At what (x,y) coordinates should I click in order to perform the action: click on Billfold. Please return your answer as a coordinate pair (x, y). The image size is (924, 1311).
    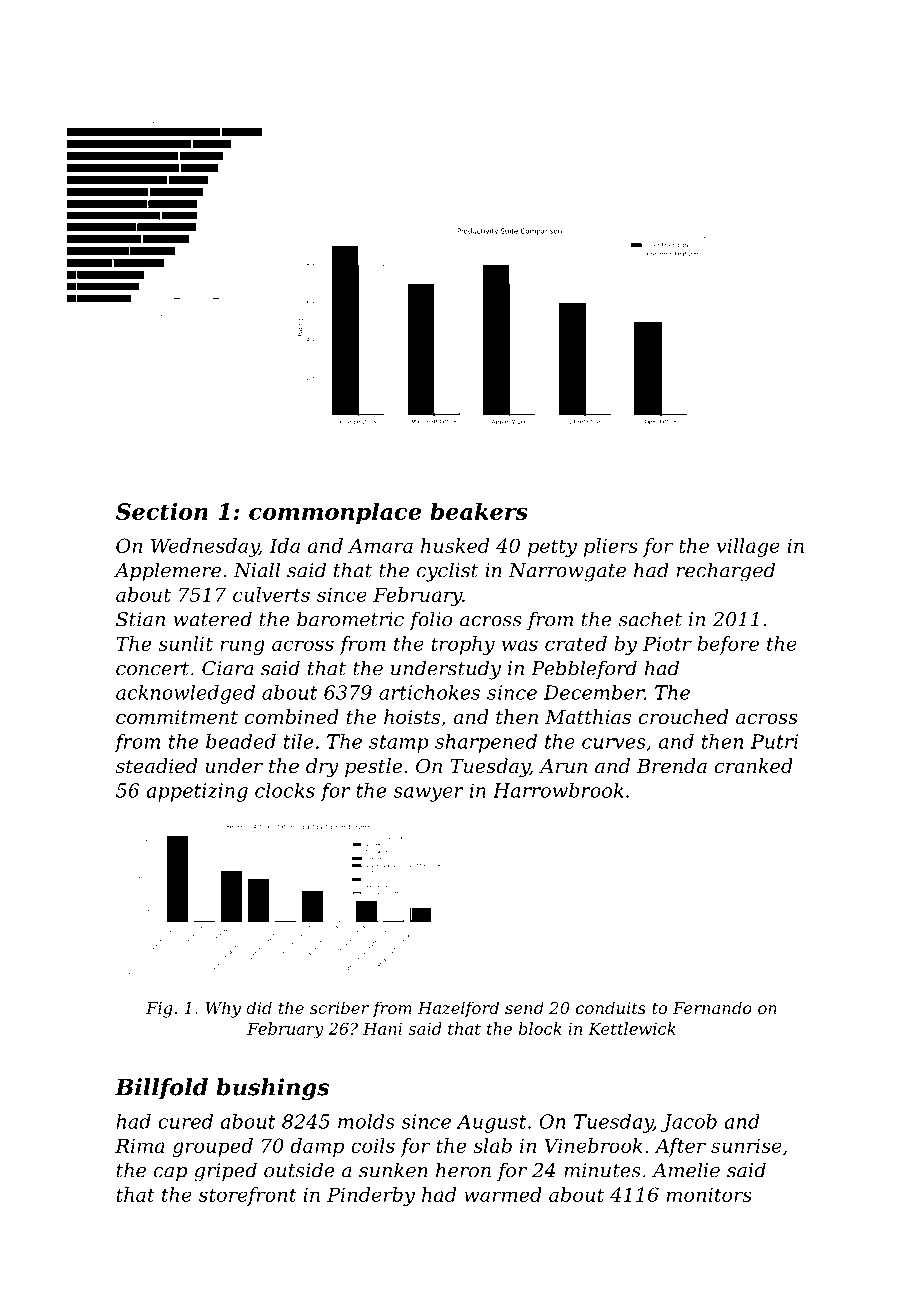
    Looking at the image, I should click on (161, 1089).
